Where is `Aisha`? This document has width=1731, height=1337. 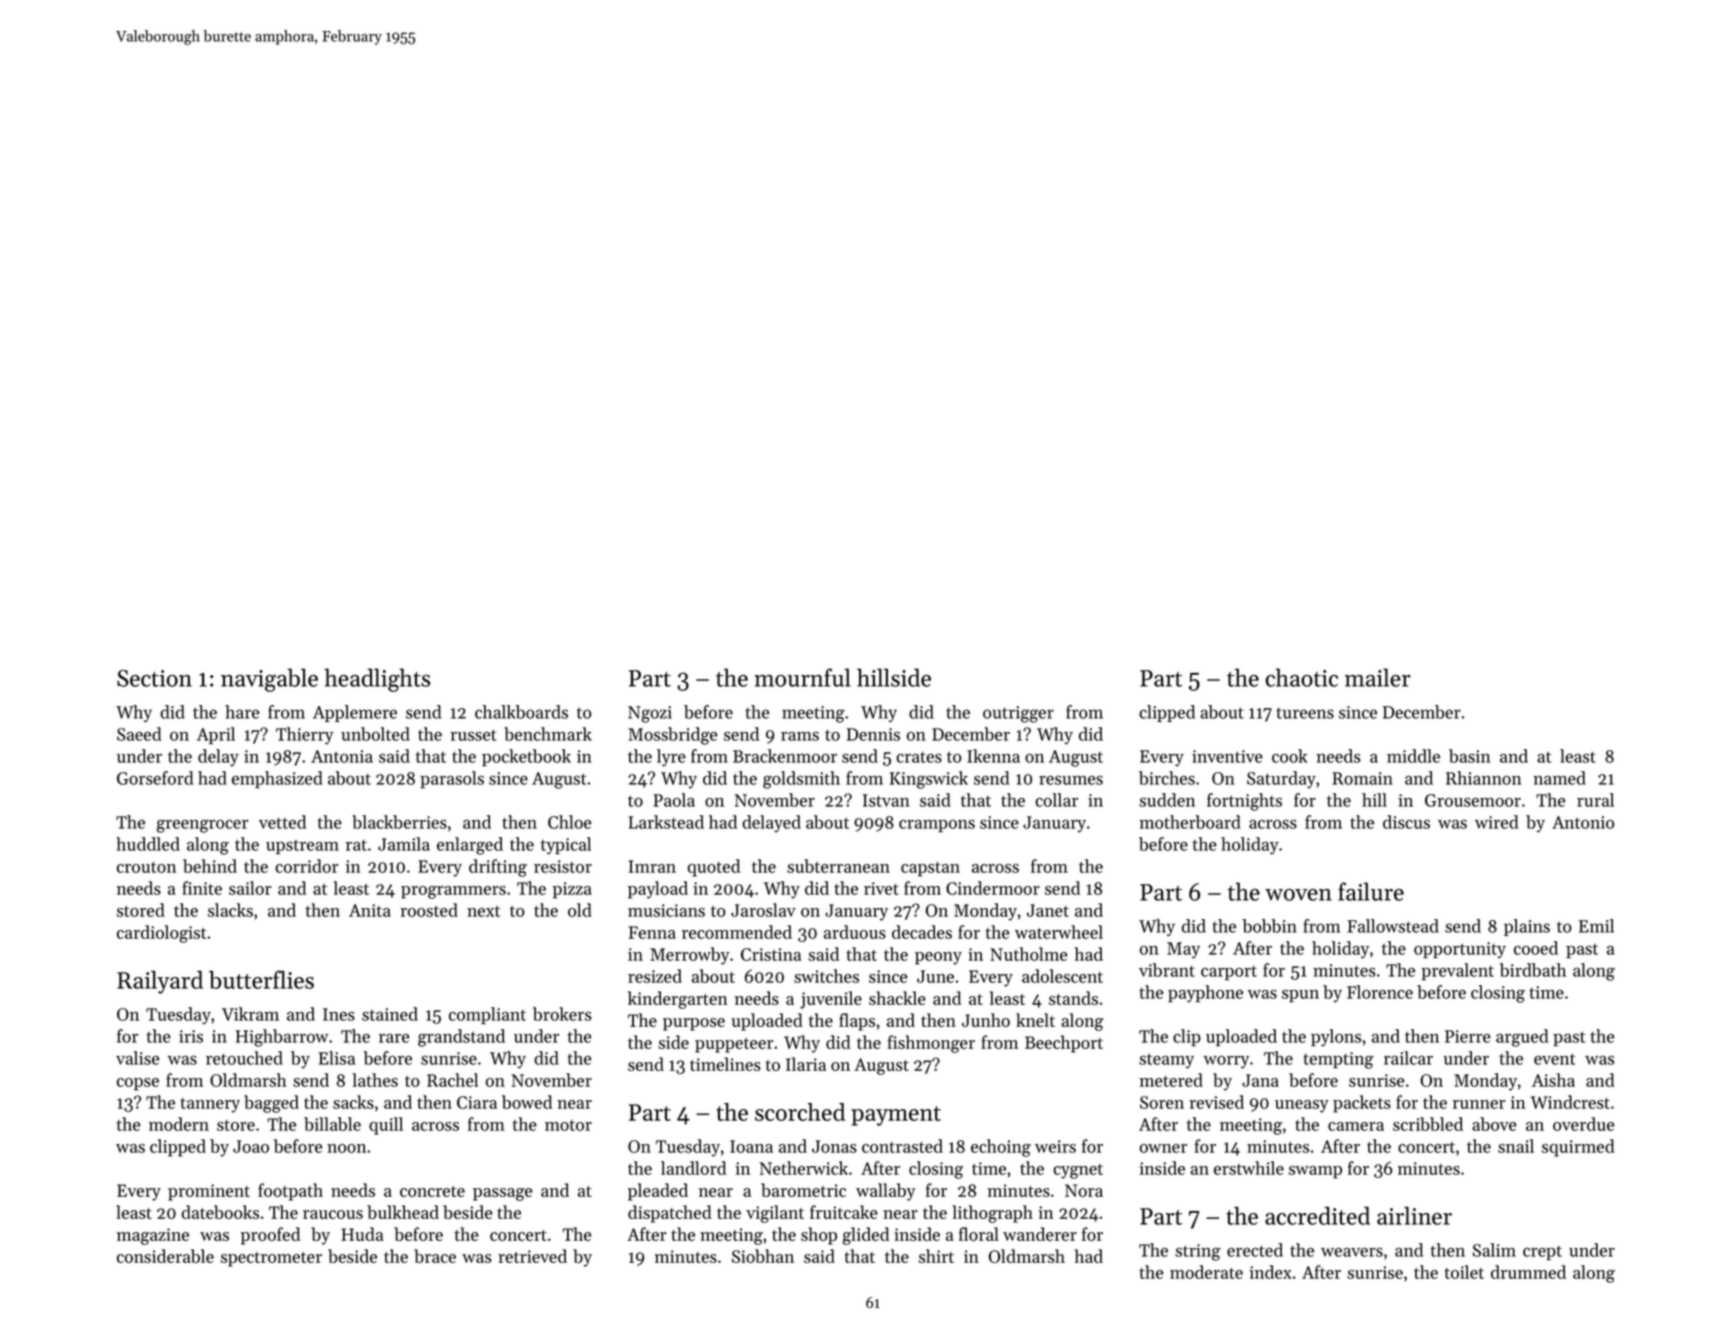
Aisha is located at coordinates (1553, 1080).
